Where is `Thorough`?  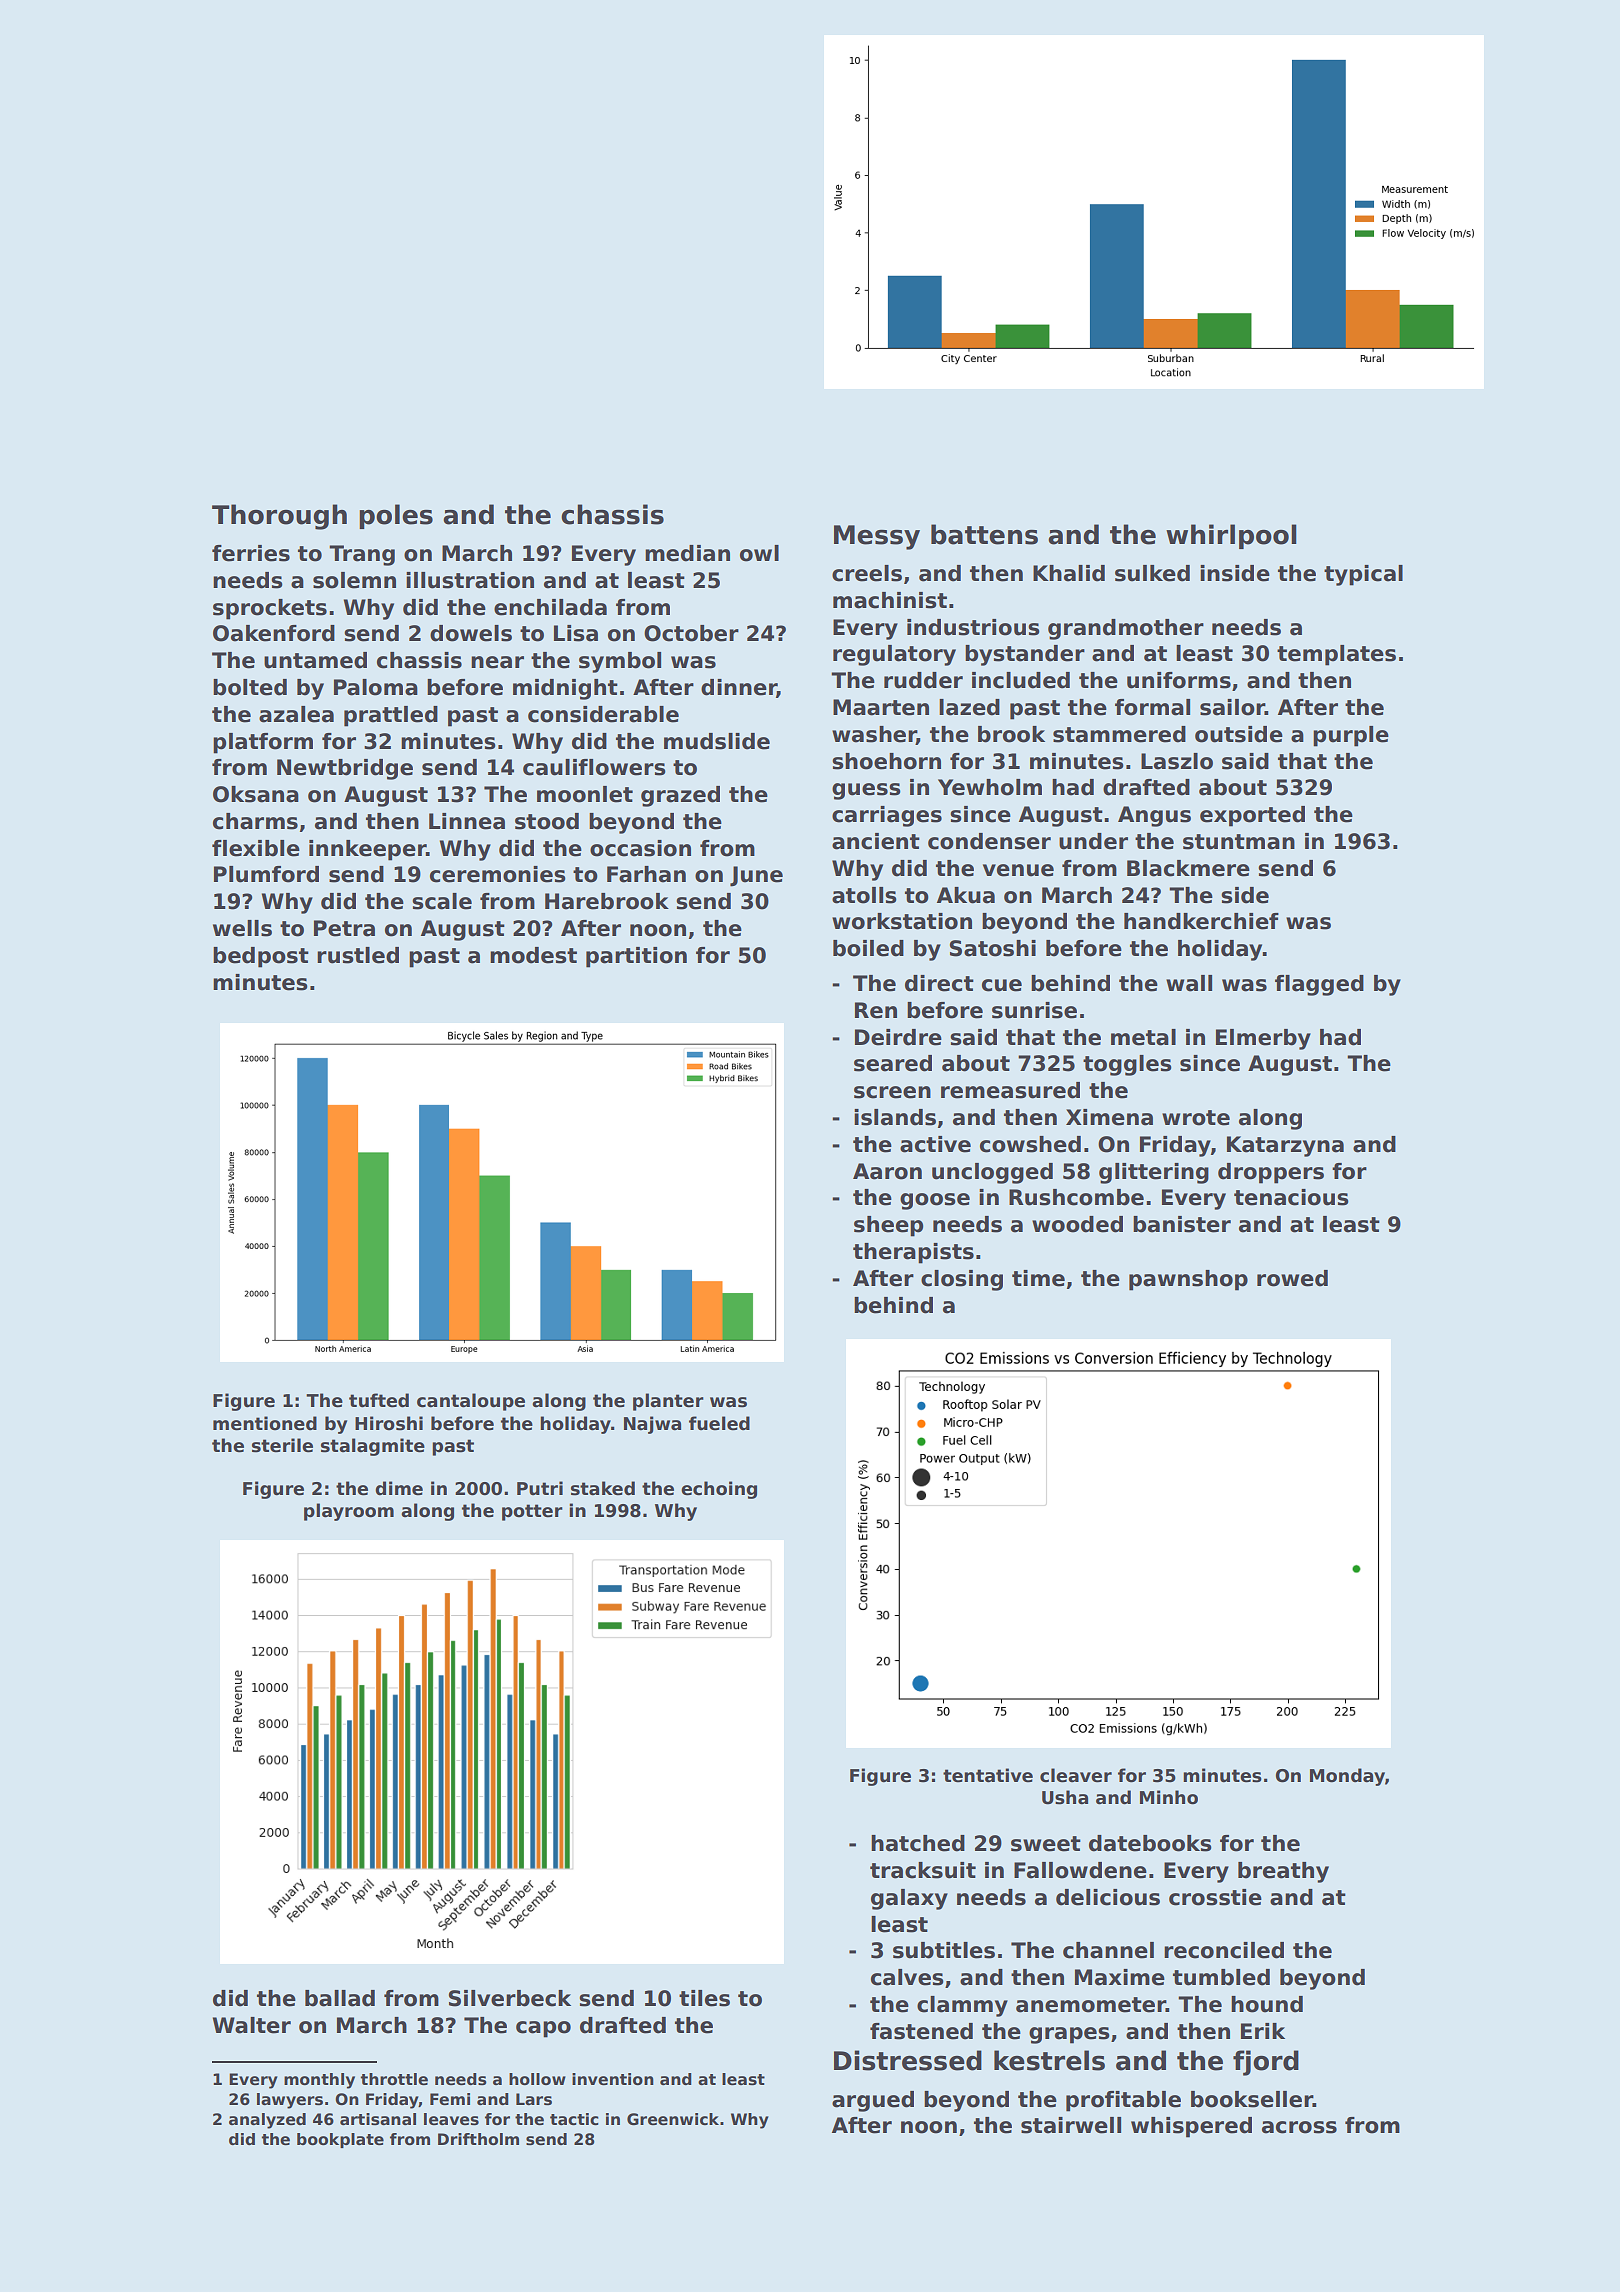 Thorough is located at coordinates (279, 517).
